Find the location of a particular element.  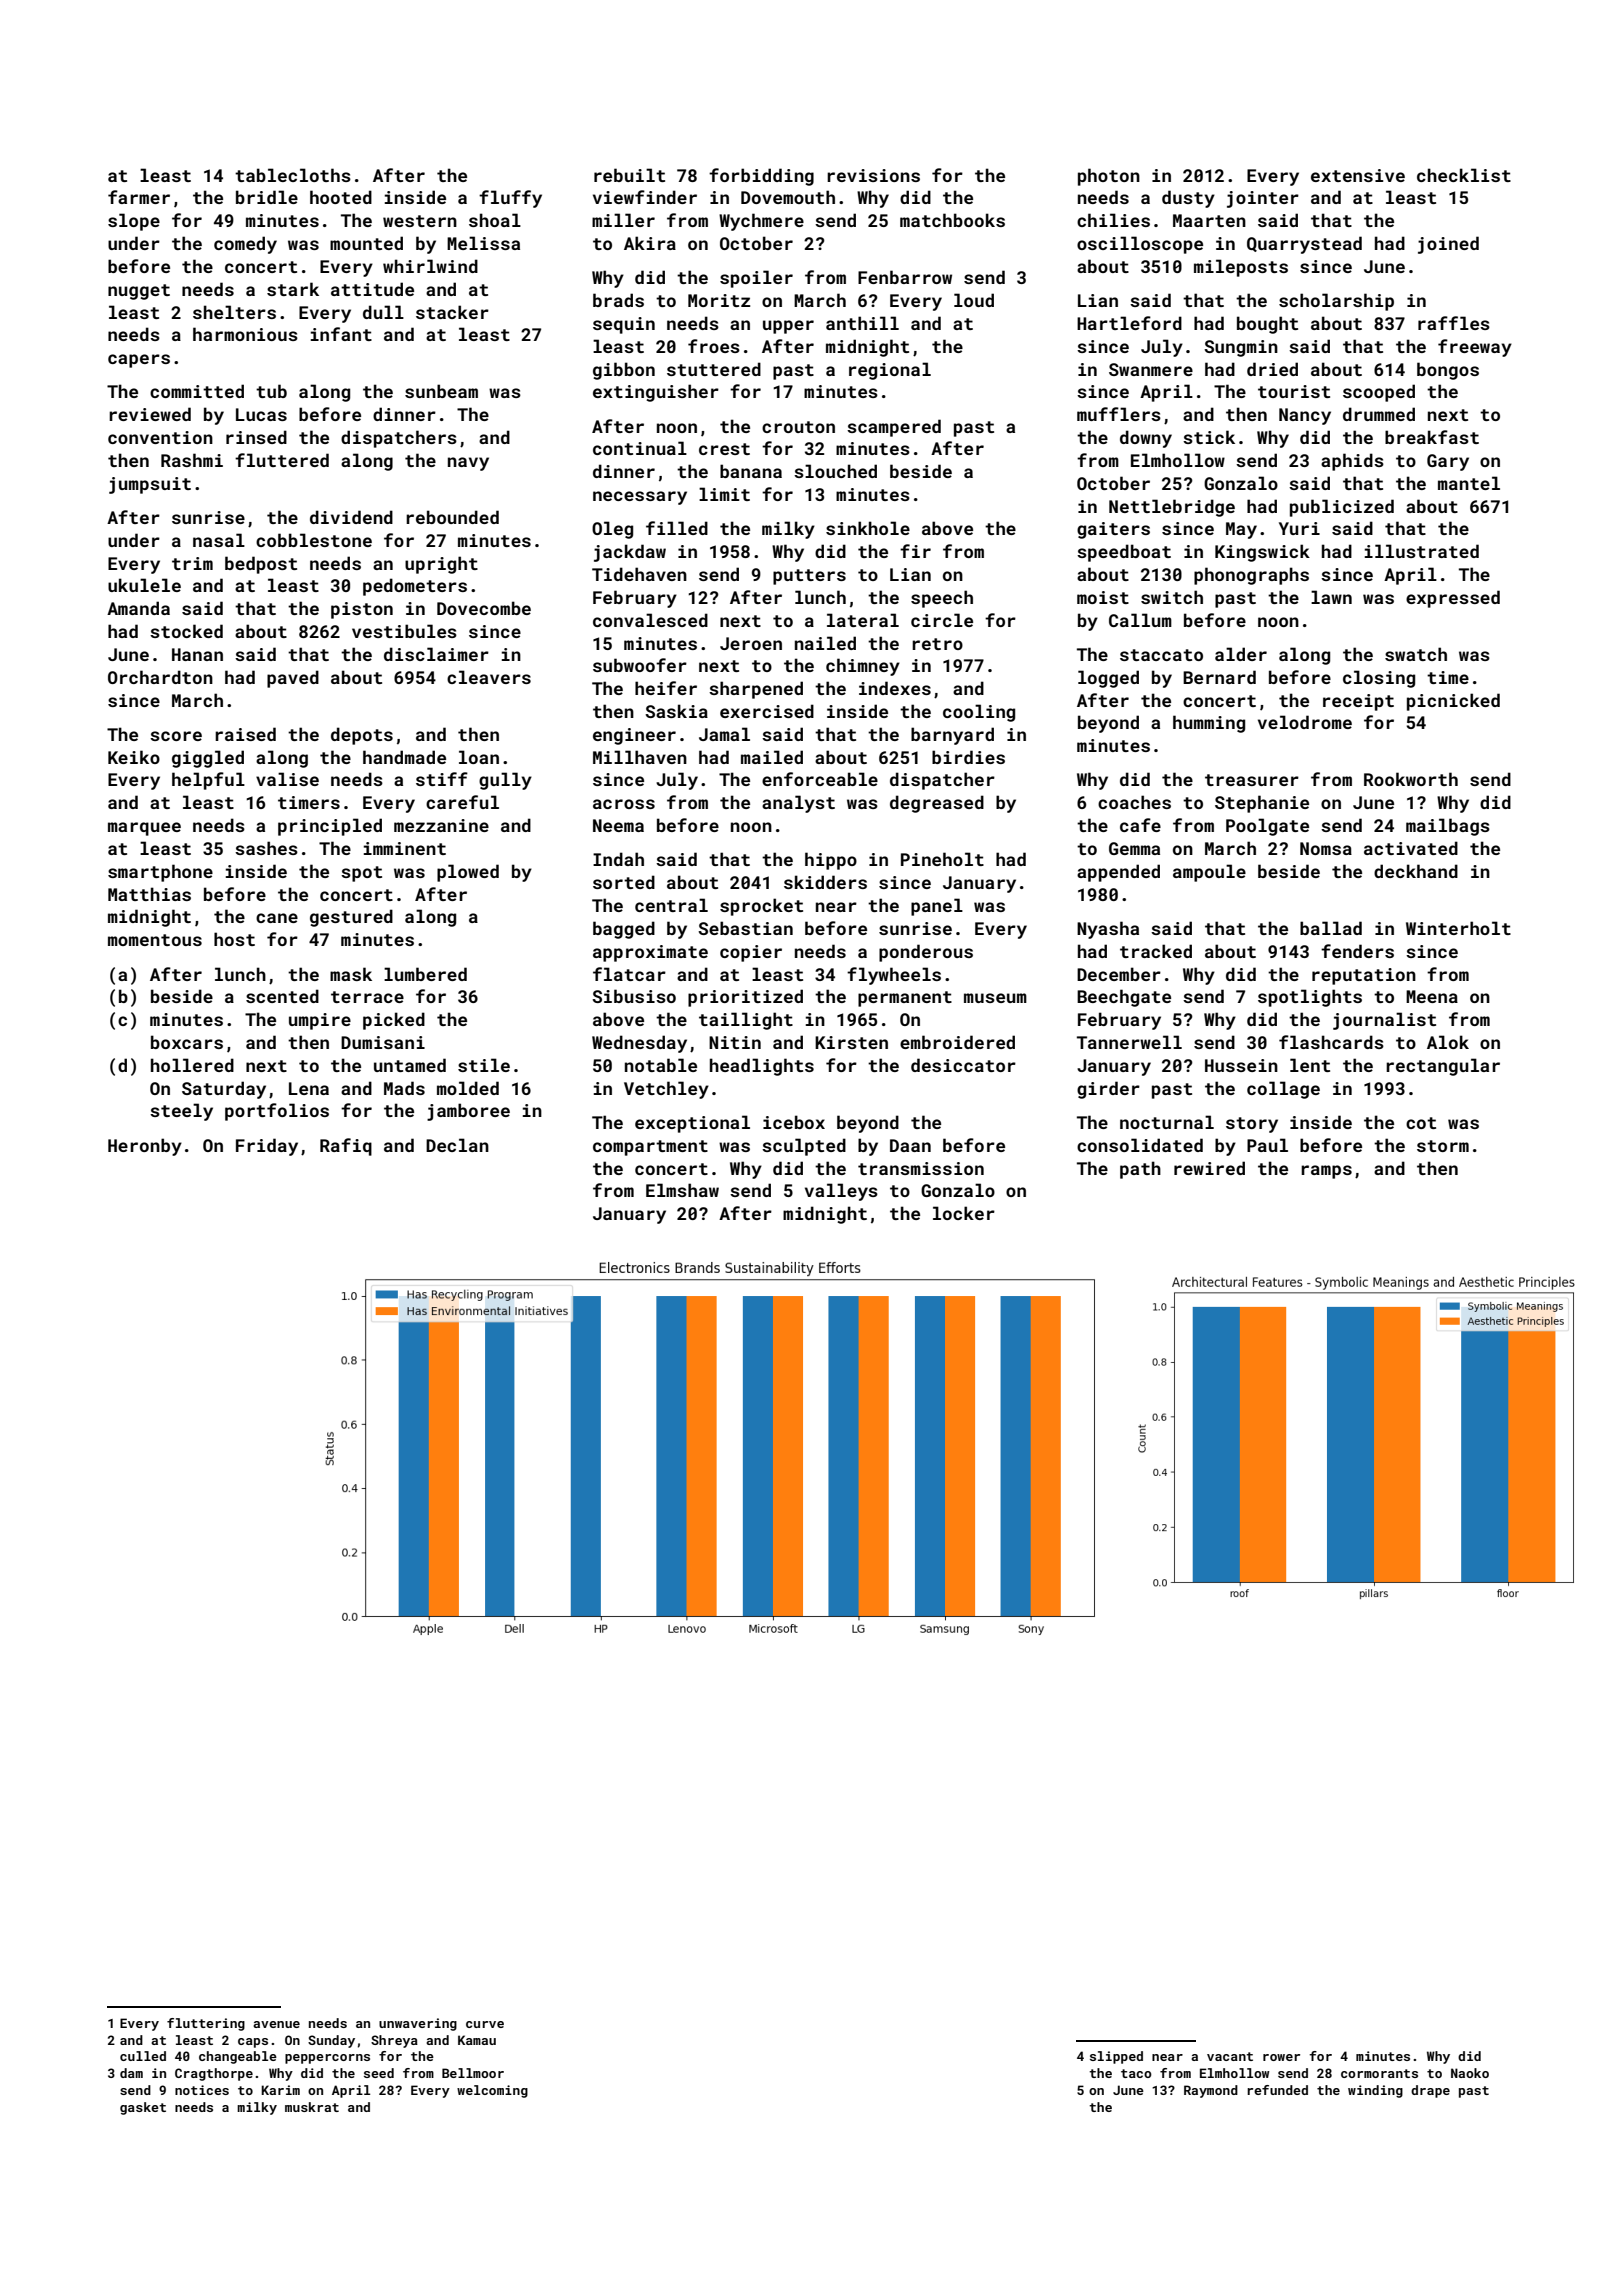

Declan is located at coordinates (457, 1145).
